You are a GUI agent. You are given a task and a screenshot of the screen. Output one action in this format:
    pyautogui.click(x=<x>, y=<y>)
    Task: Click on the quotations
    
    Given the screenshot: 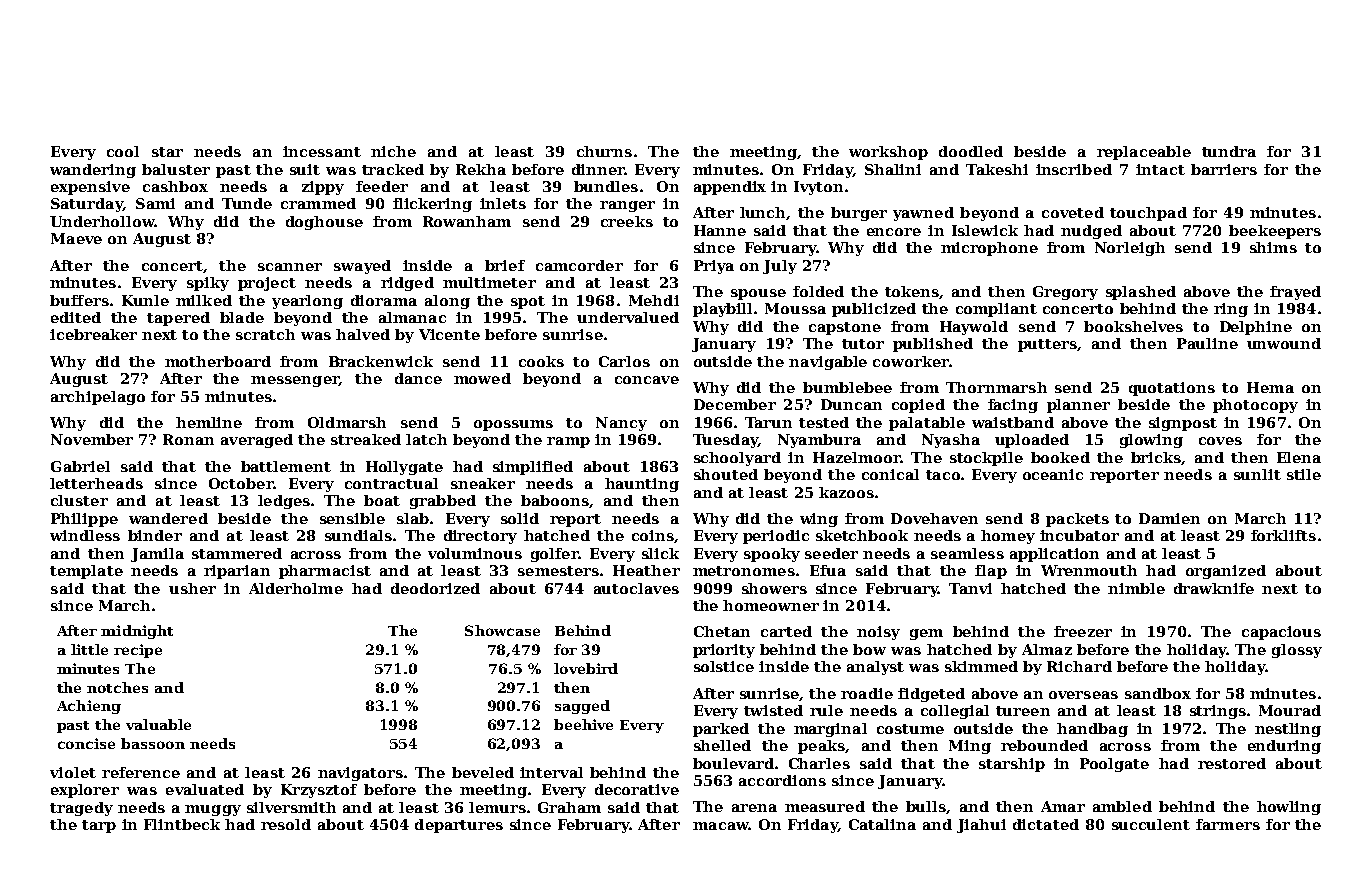 What is the action you would take?
    pyautogui.click(x=1172, y=389)
